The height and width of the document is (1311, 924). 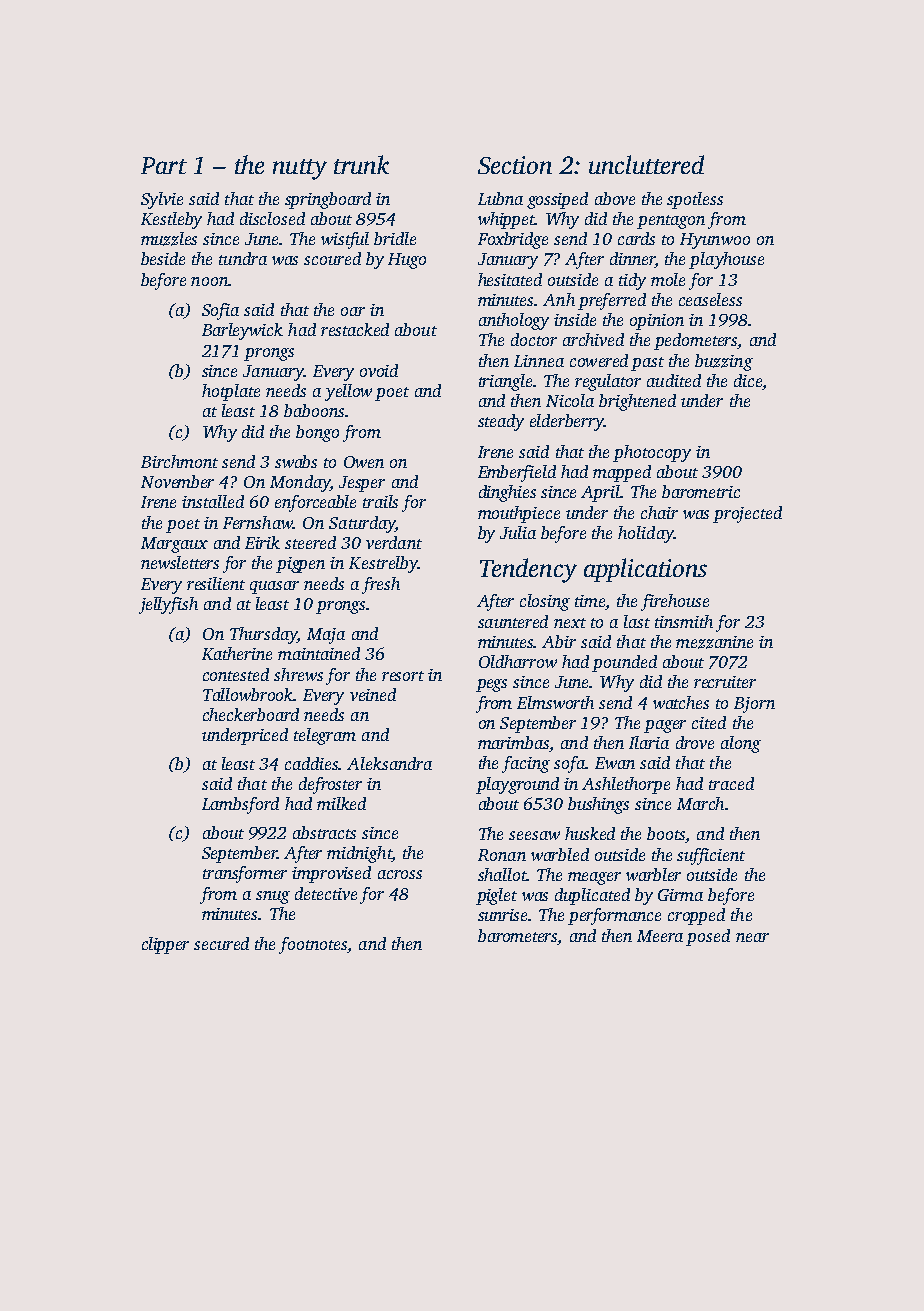 I want to click on elderberry, so click(x=567, y=422).
